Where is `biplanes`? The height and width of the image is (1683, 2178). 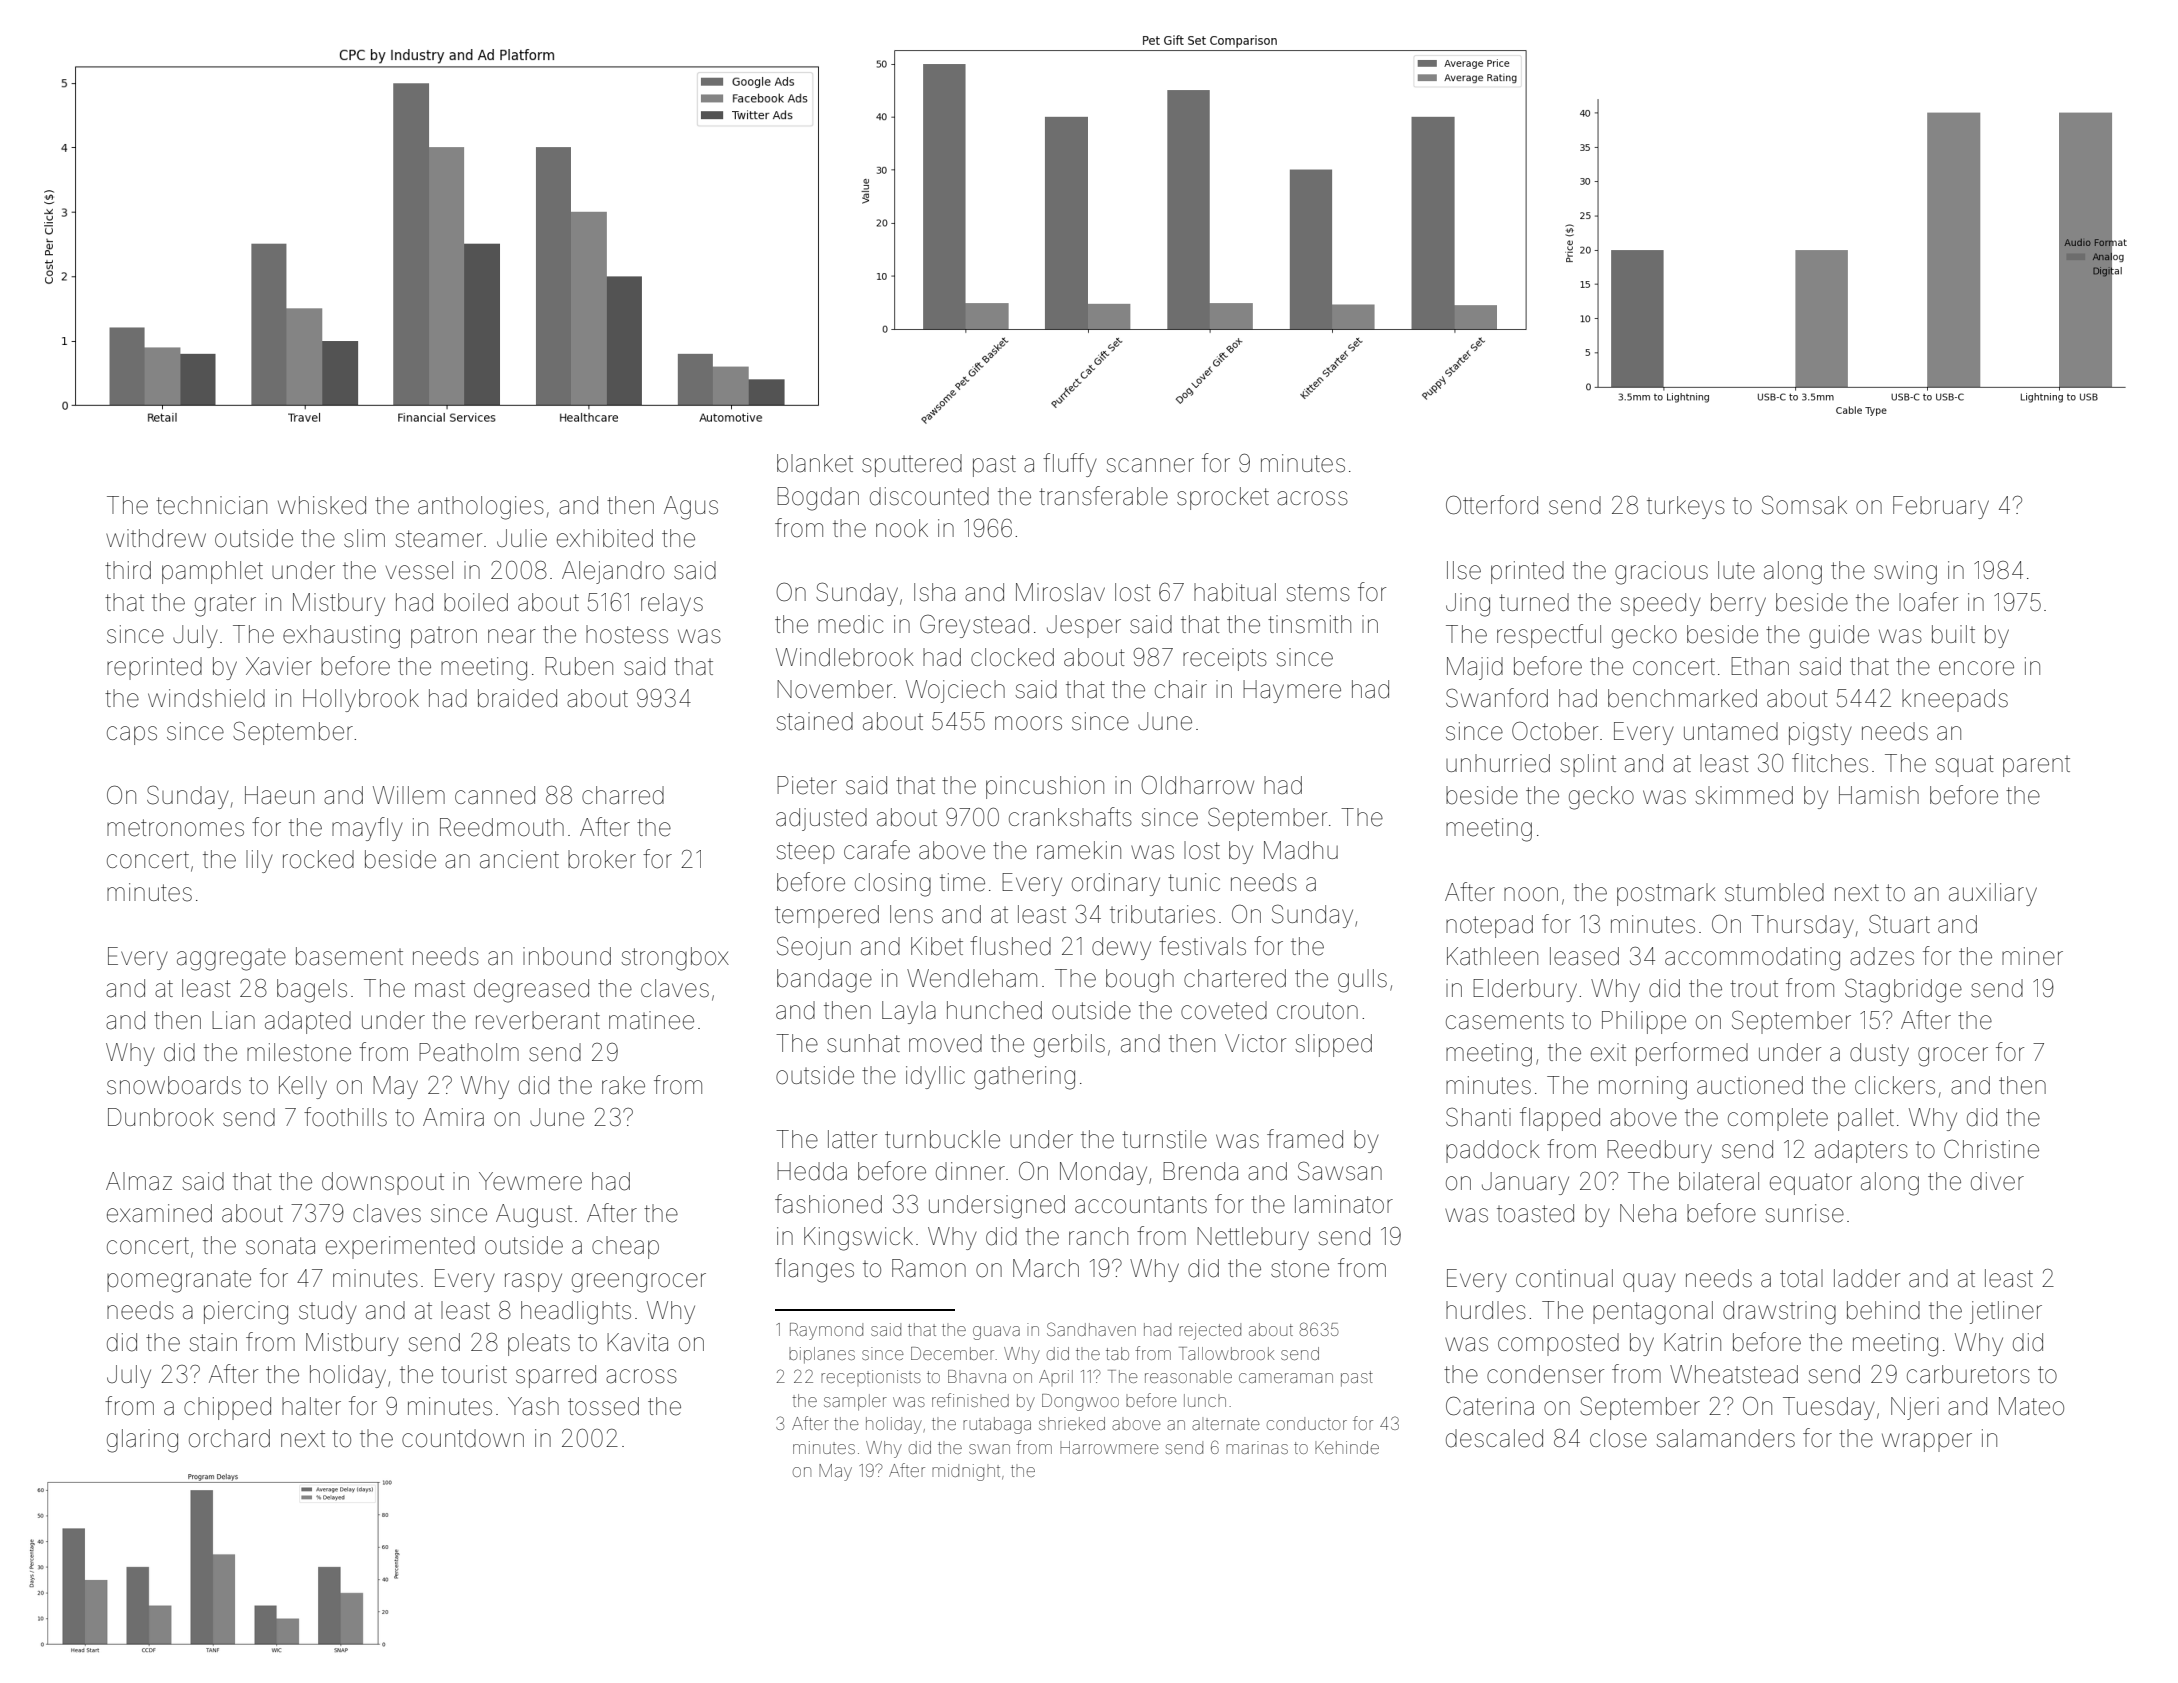 biplanes is located at coordinates (822, 1355).
